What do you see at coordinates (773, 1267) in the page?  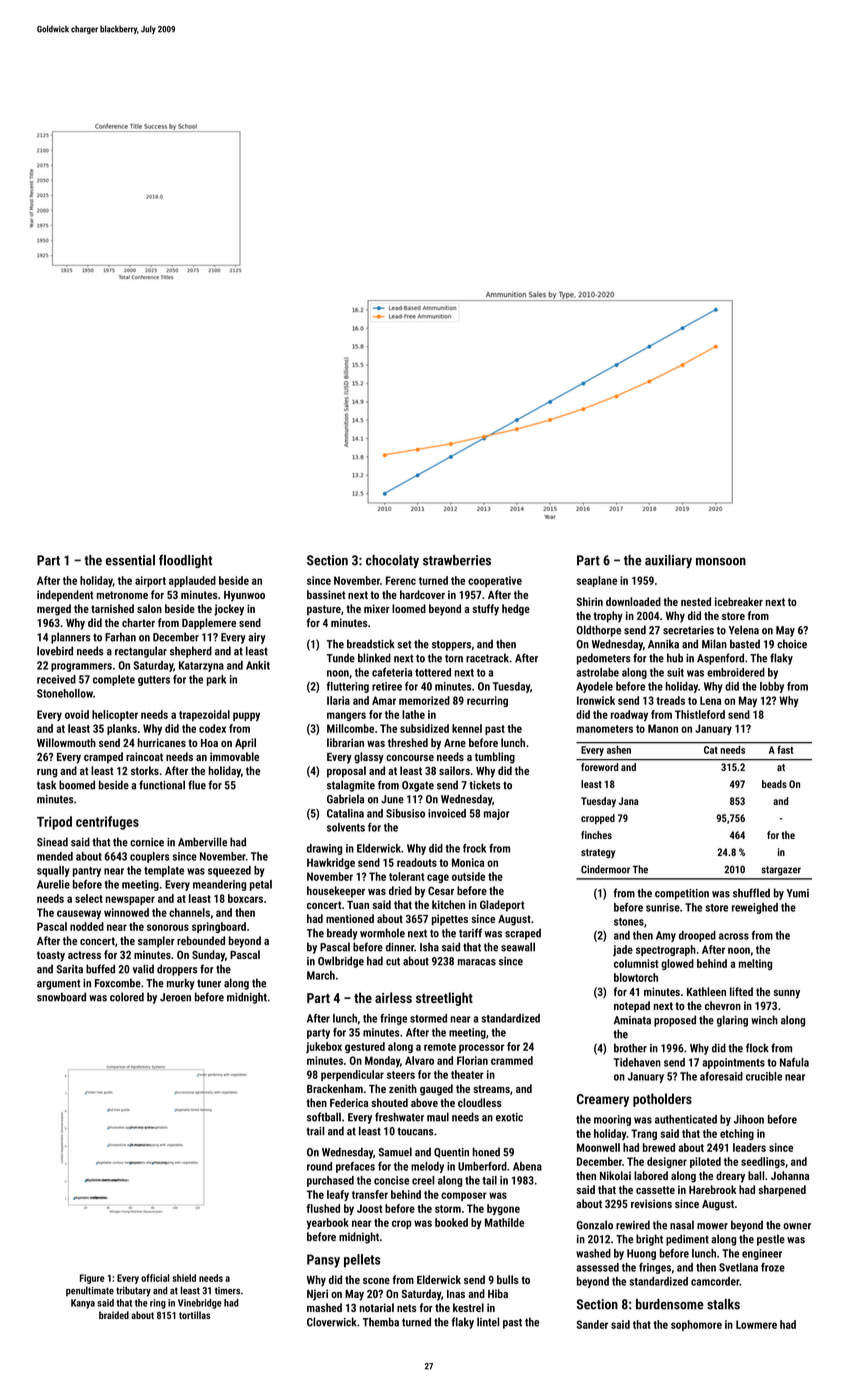 I see `froze` at bounding box center [773, 1267].
